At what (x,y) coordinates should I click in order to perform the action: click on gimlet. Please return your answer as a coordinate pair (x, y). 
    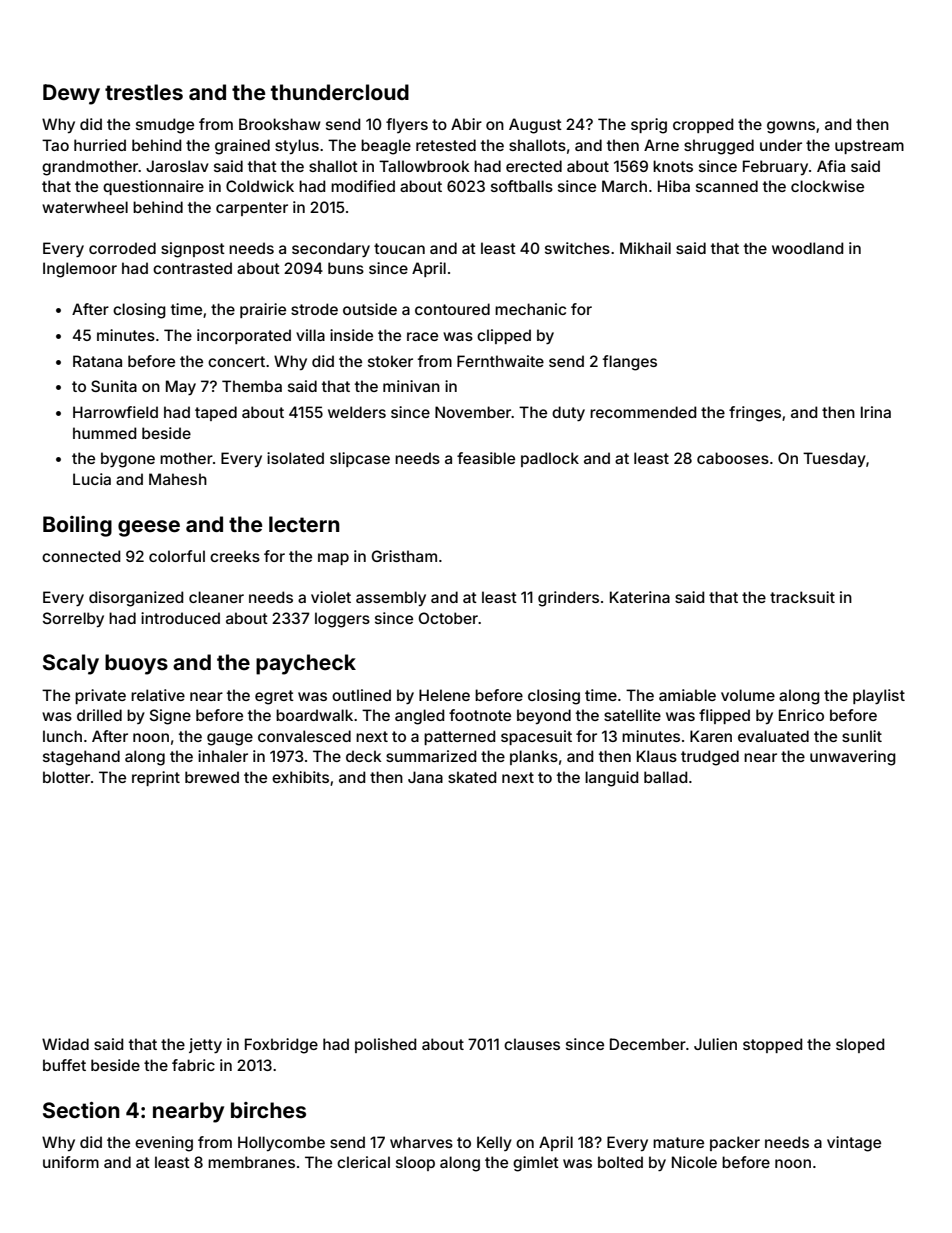
    Looking at the image, I should click on (536, 1164).
